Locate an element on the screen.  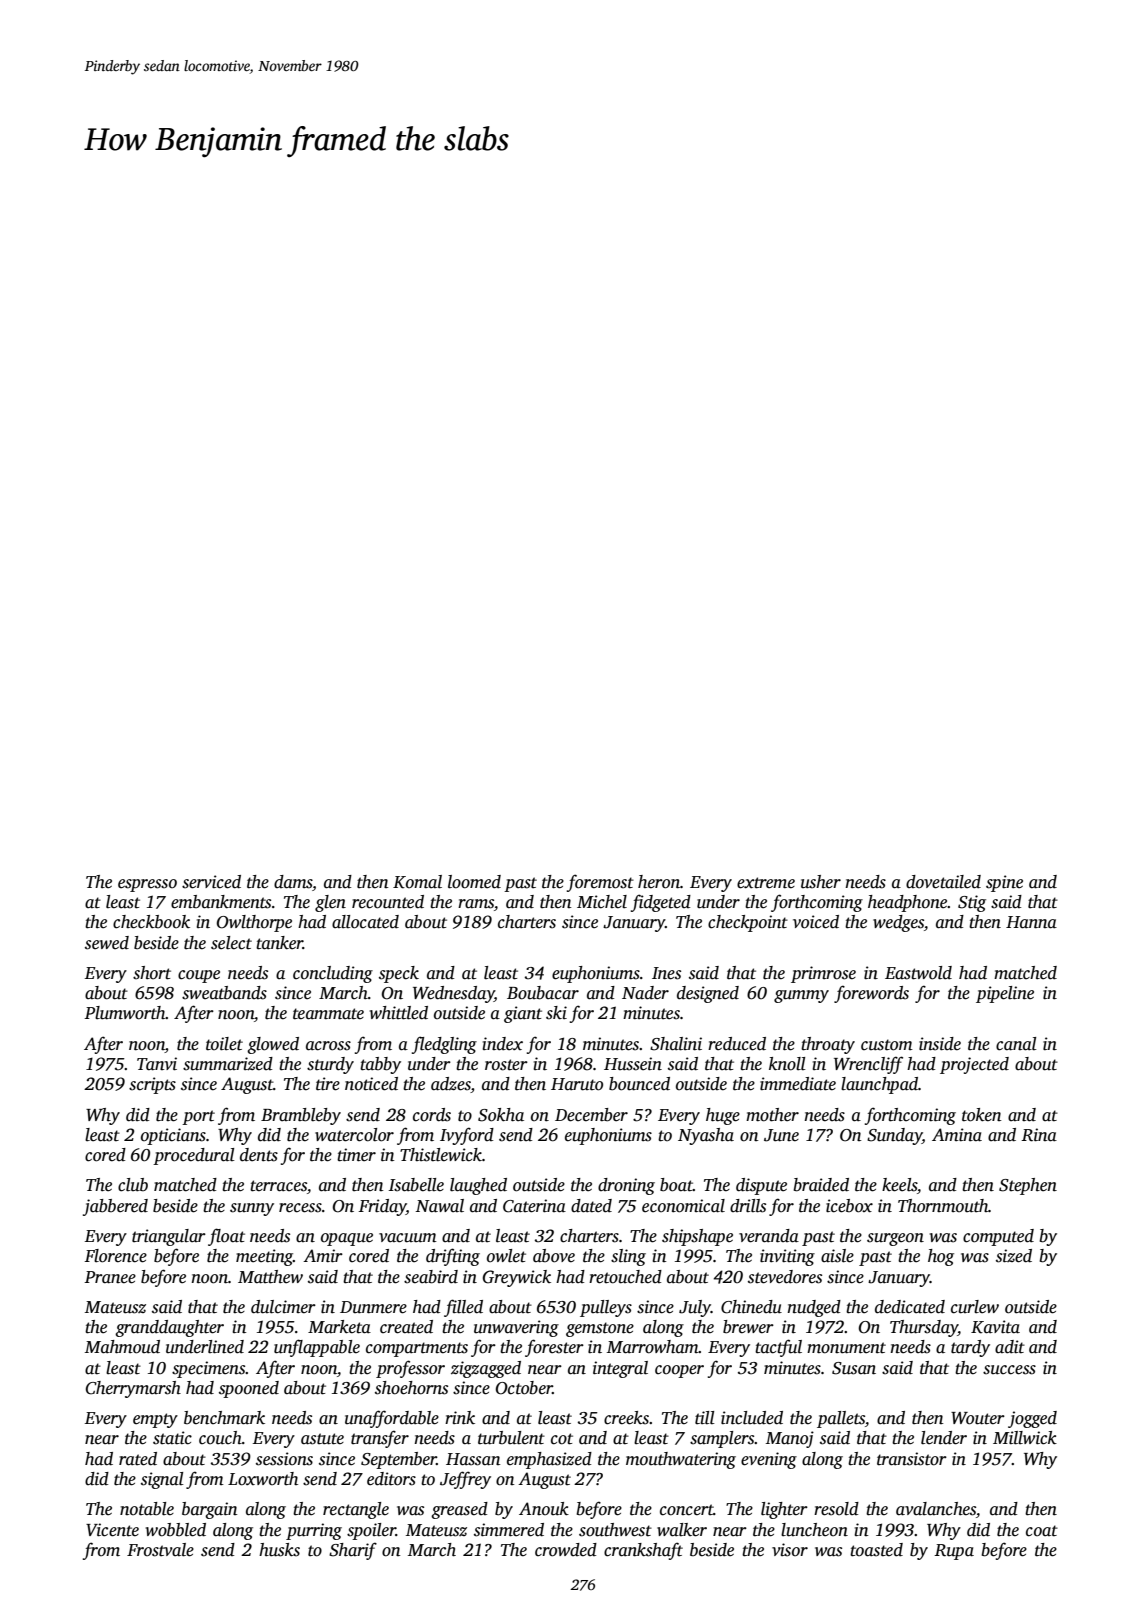
computed is located at coordinates (998, 1237).
